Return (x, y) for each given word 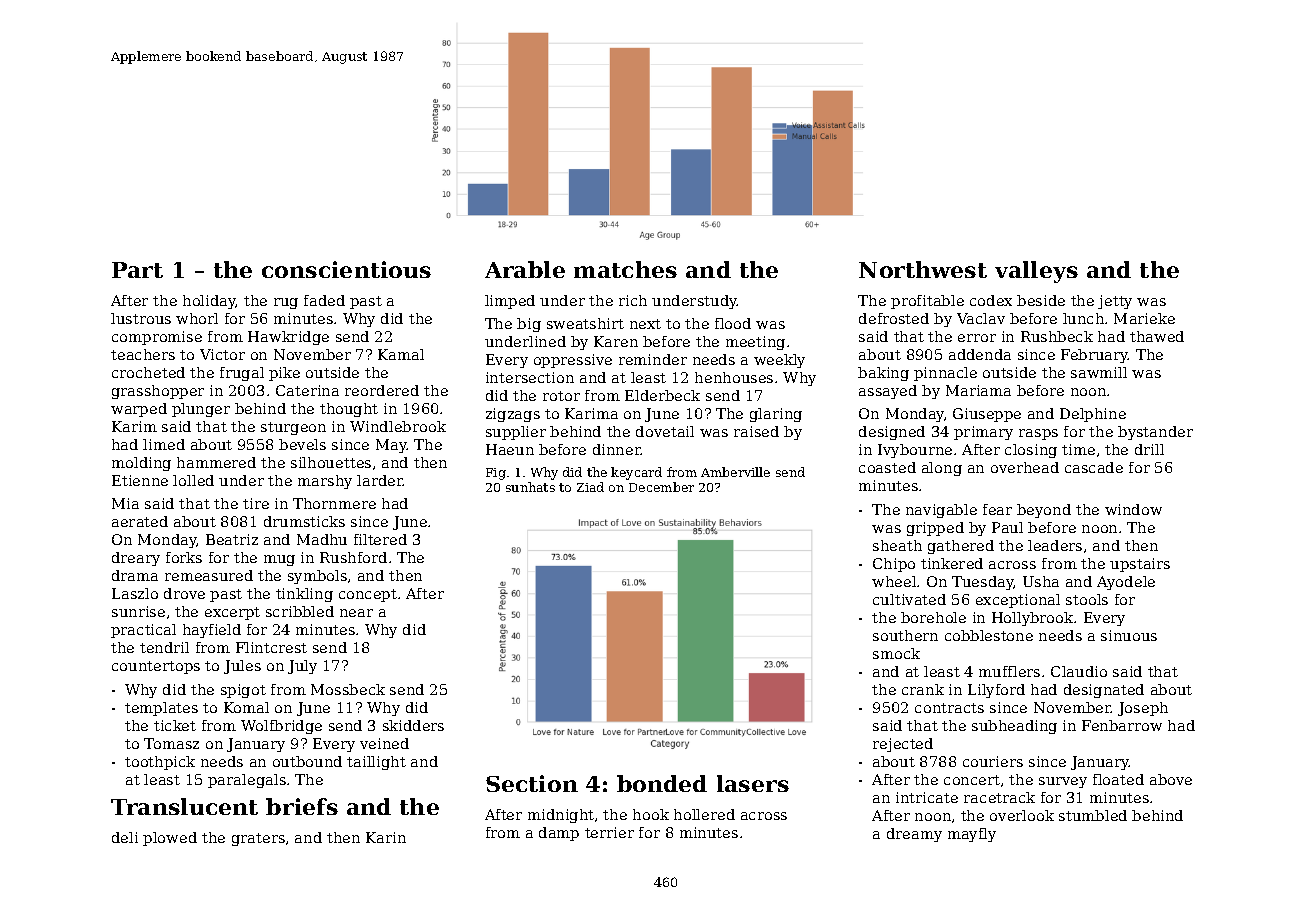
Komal (246, 707)
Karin (386, 837)
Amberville (735, 472)
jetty (1115, 302)
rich (633, 300)
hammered (216, 462)
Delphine (1093, 415)
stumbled (1093, 815)
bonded (662, 783)
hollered (704, 814)
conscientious (346, 269)
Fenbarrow (1122, 725)
